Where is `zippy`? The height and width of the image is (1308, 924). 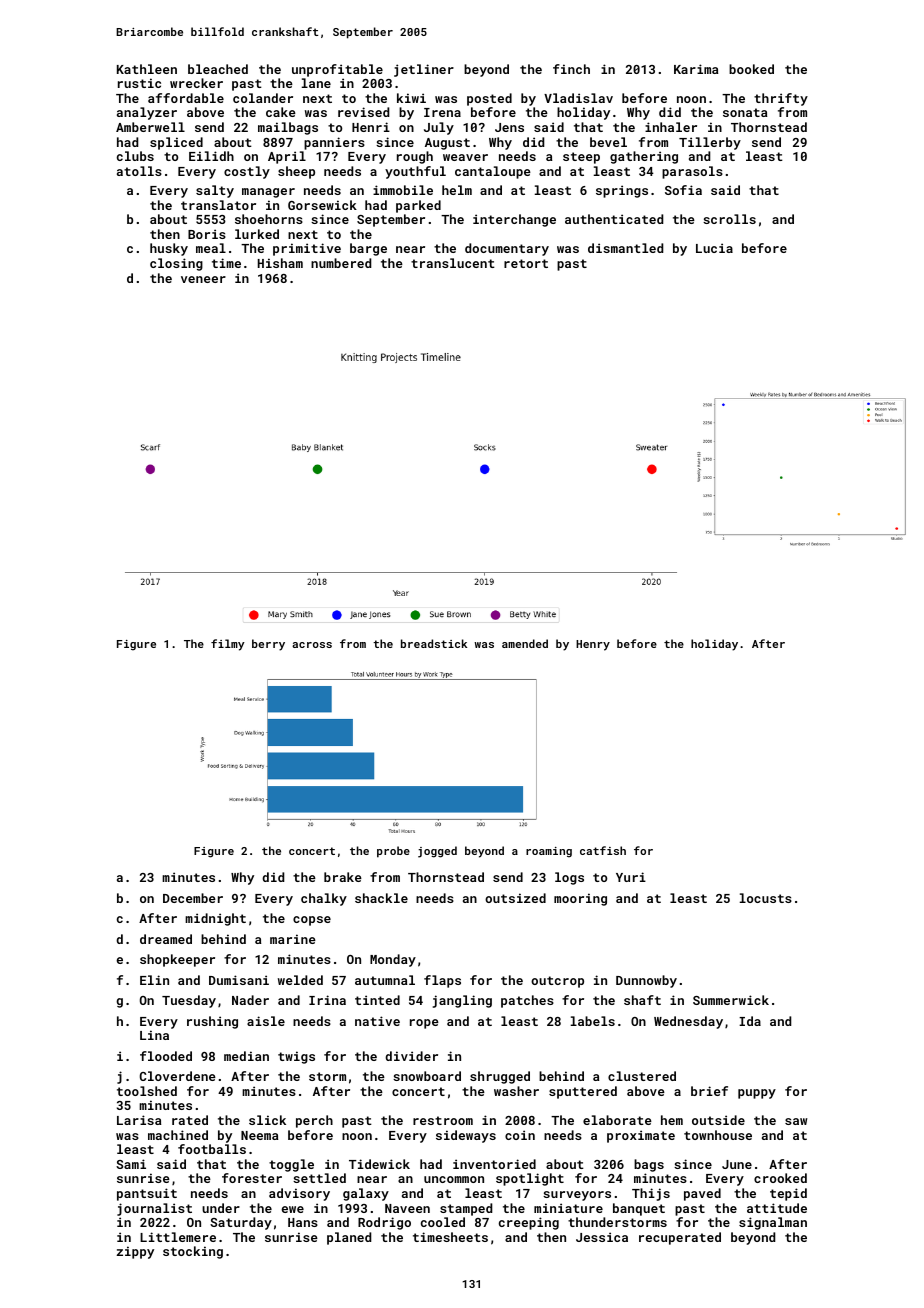 zippy is located at coordinates (135, 1252).
